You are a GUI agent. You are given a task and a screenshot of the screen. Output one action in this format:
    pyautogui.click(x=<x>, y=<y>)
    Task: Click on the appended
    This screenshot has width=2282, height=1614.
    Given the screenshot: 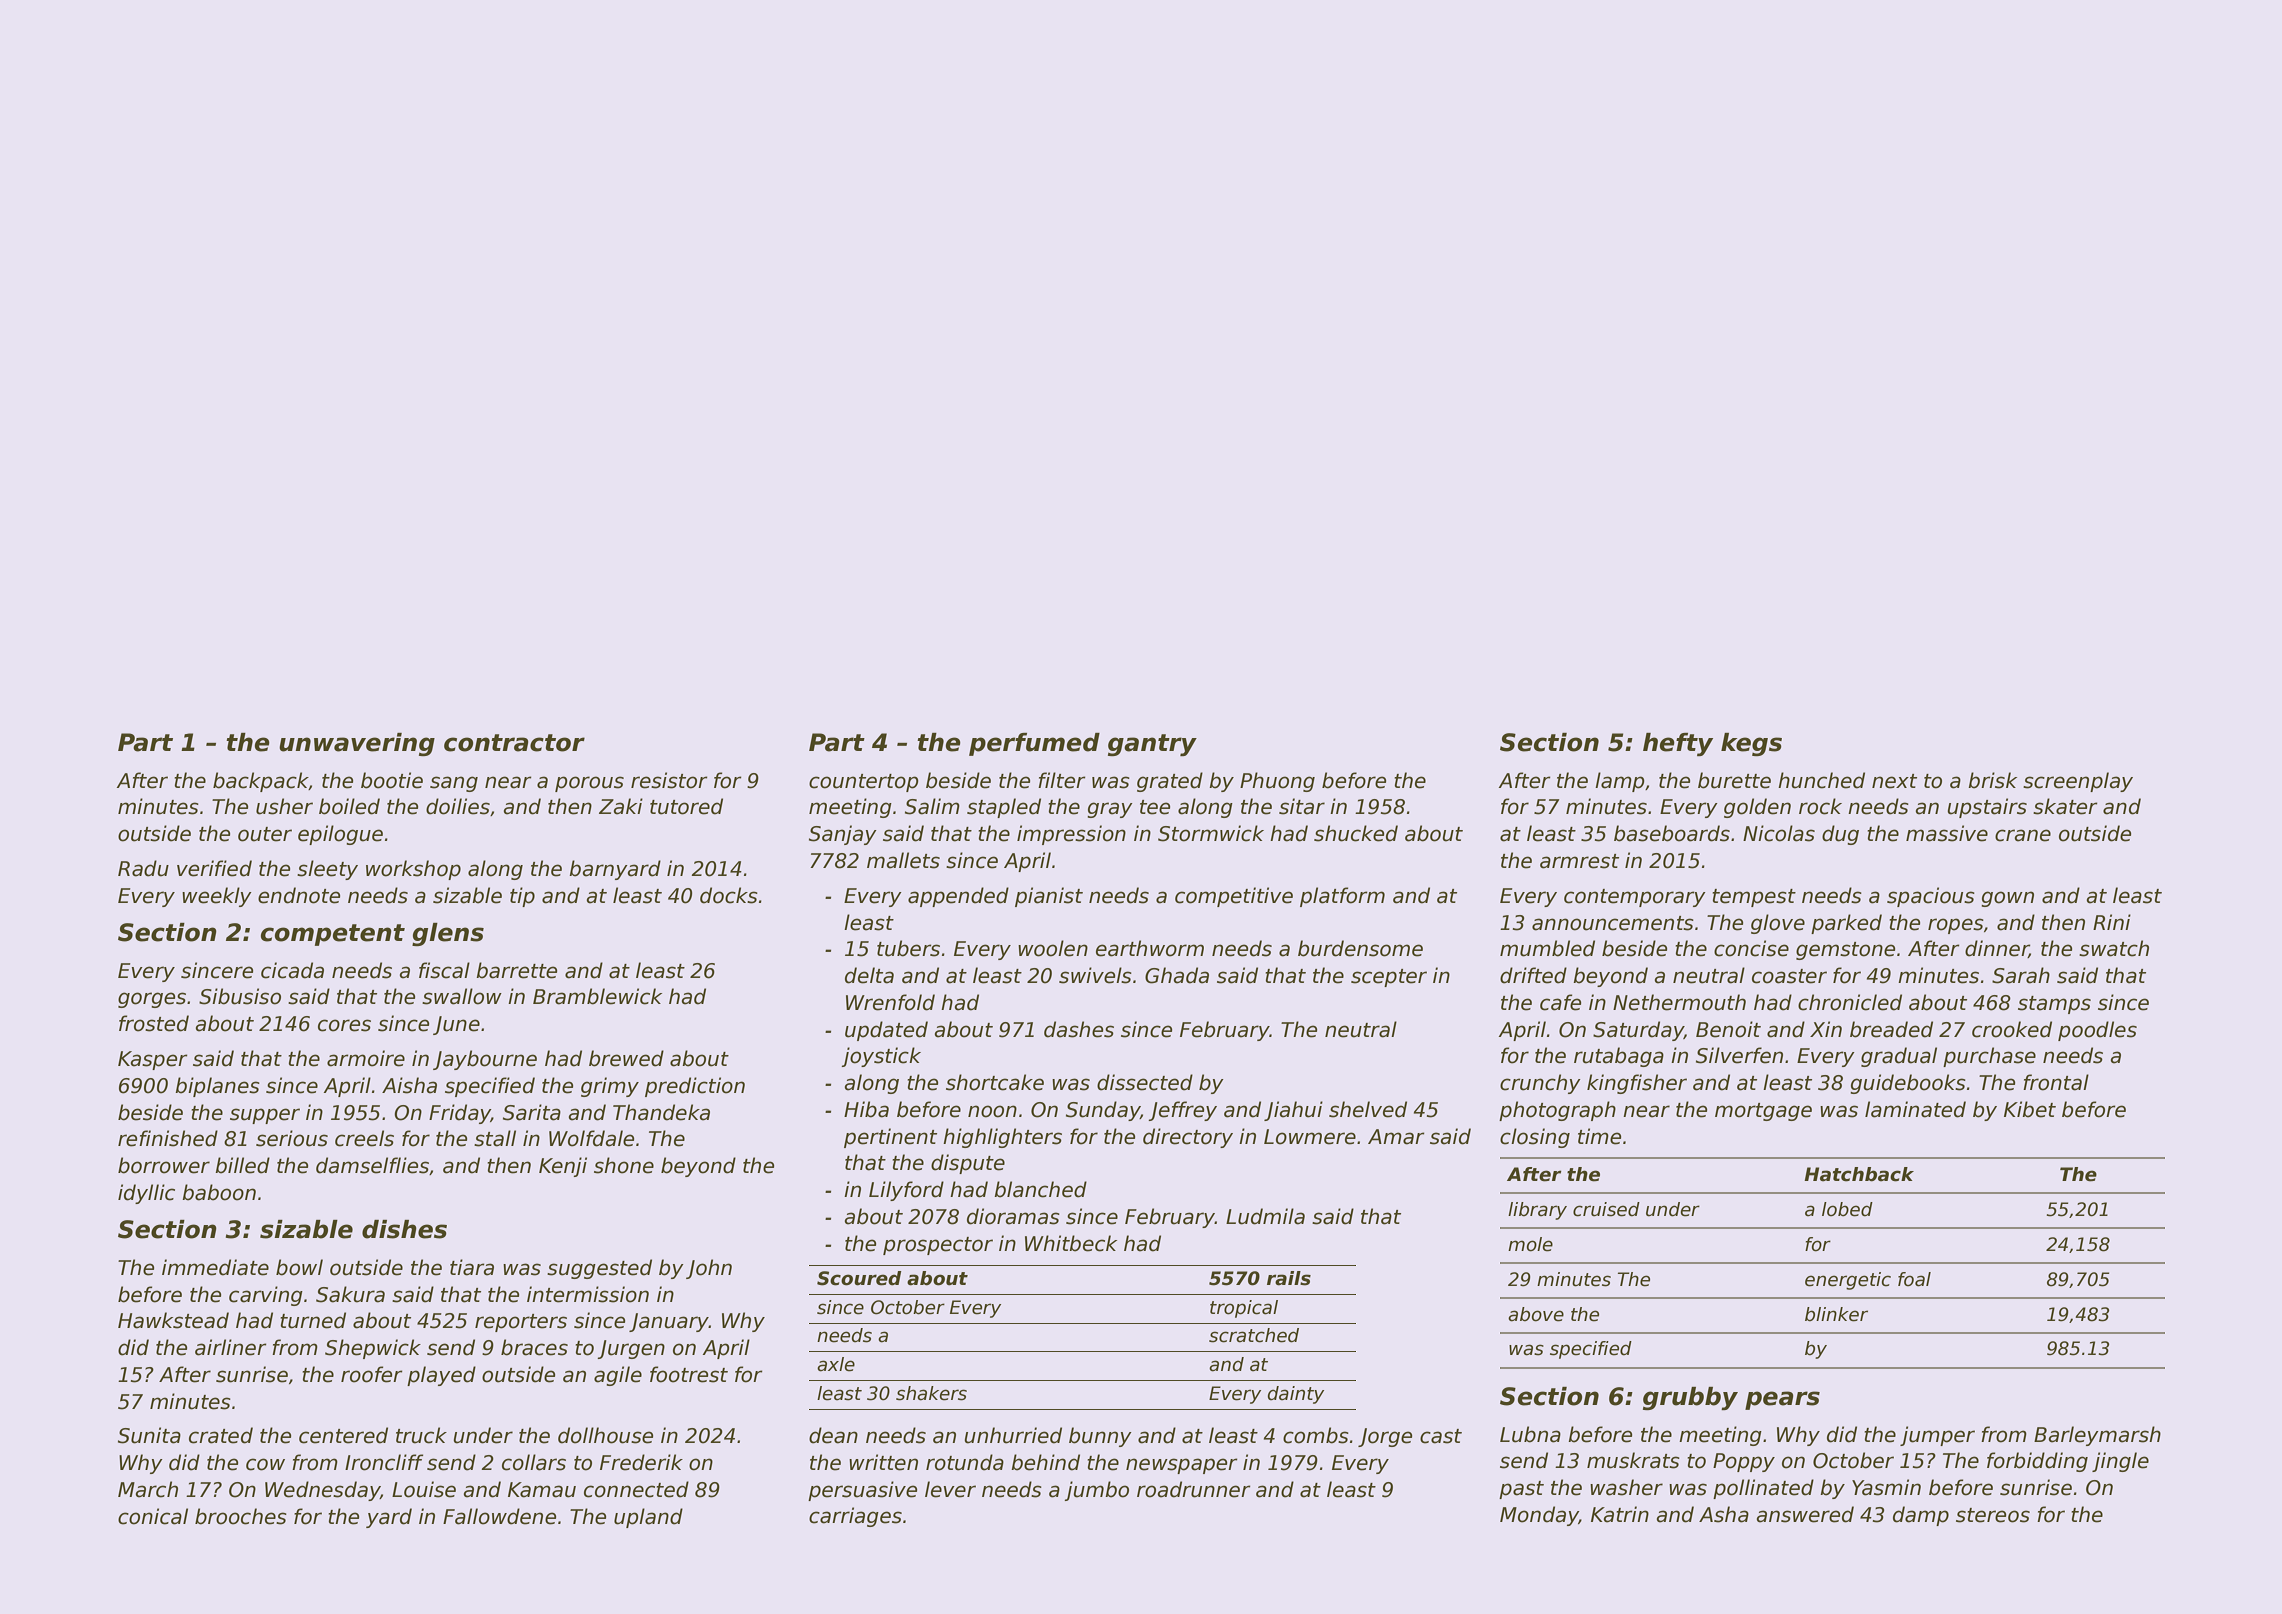 What is the action you would take?
    pyautogui.click(x=958, y=897)
